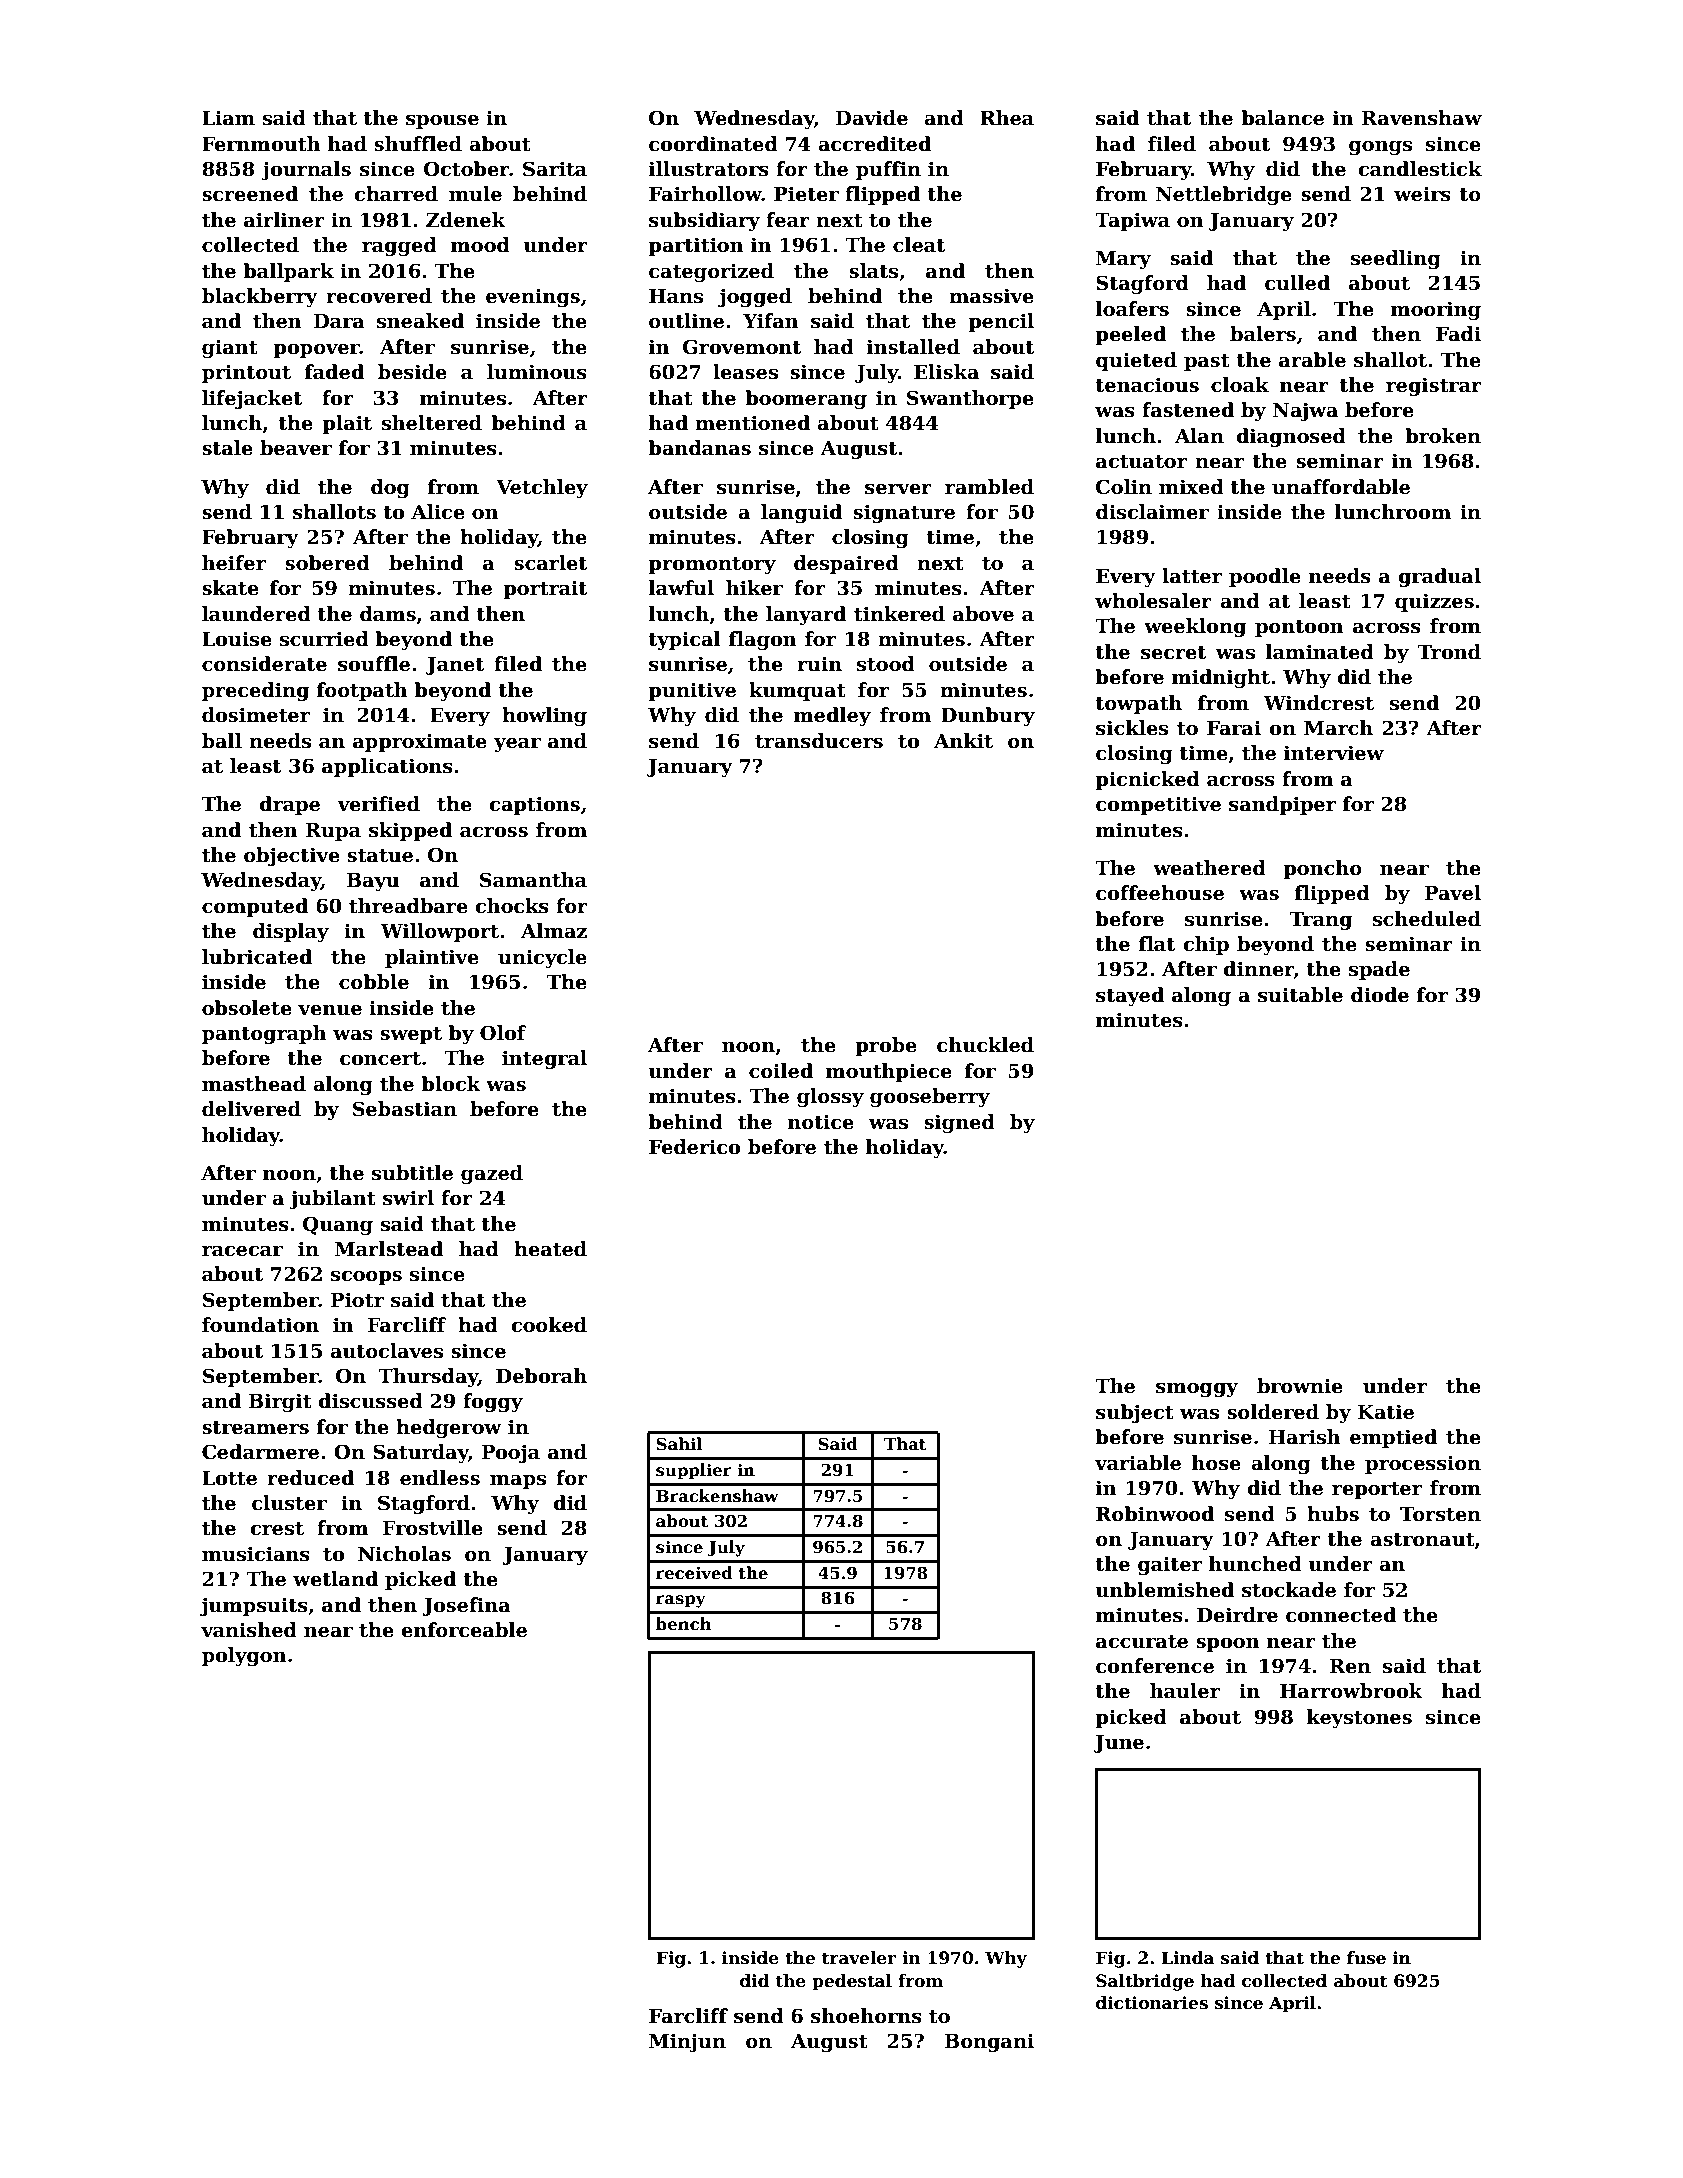  I want to click on foundation, so click(260, 1325).
